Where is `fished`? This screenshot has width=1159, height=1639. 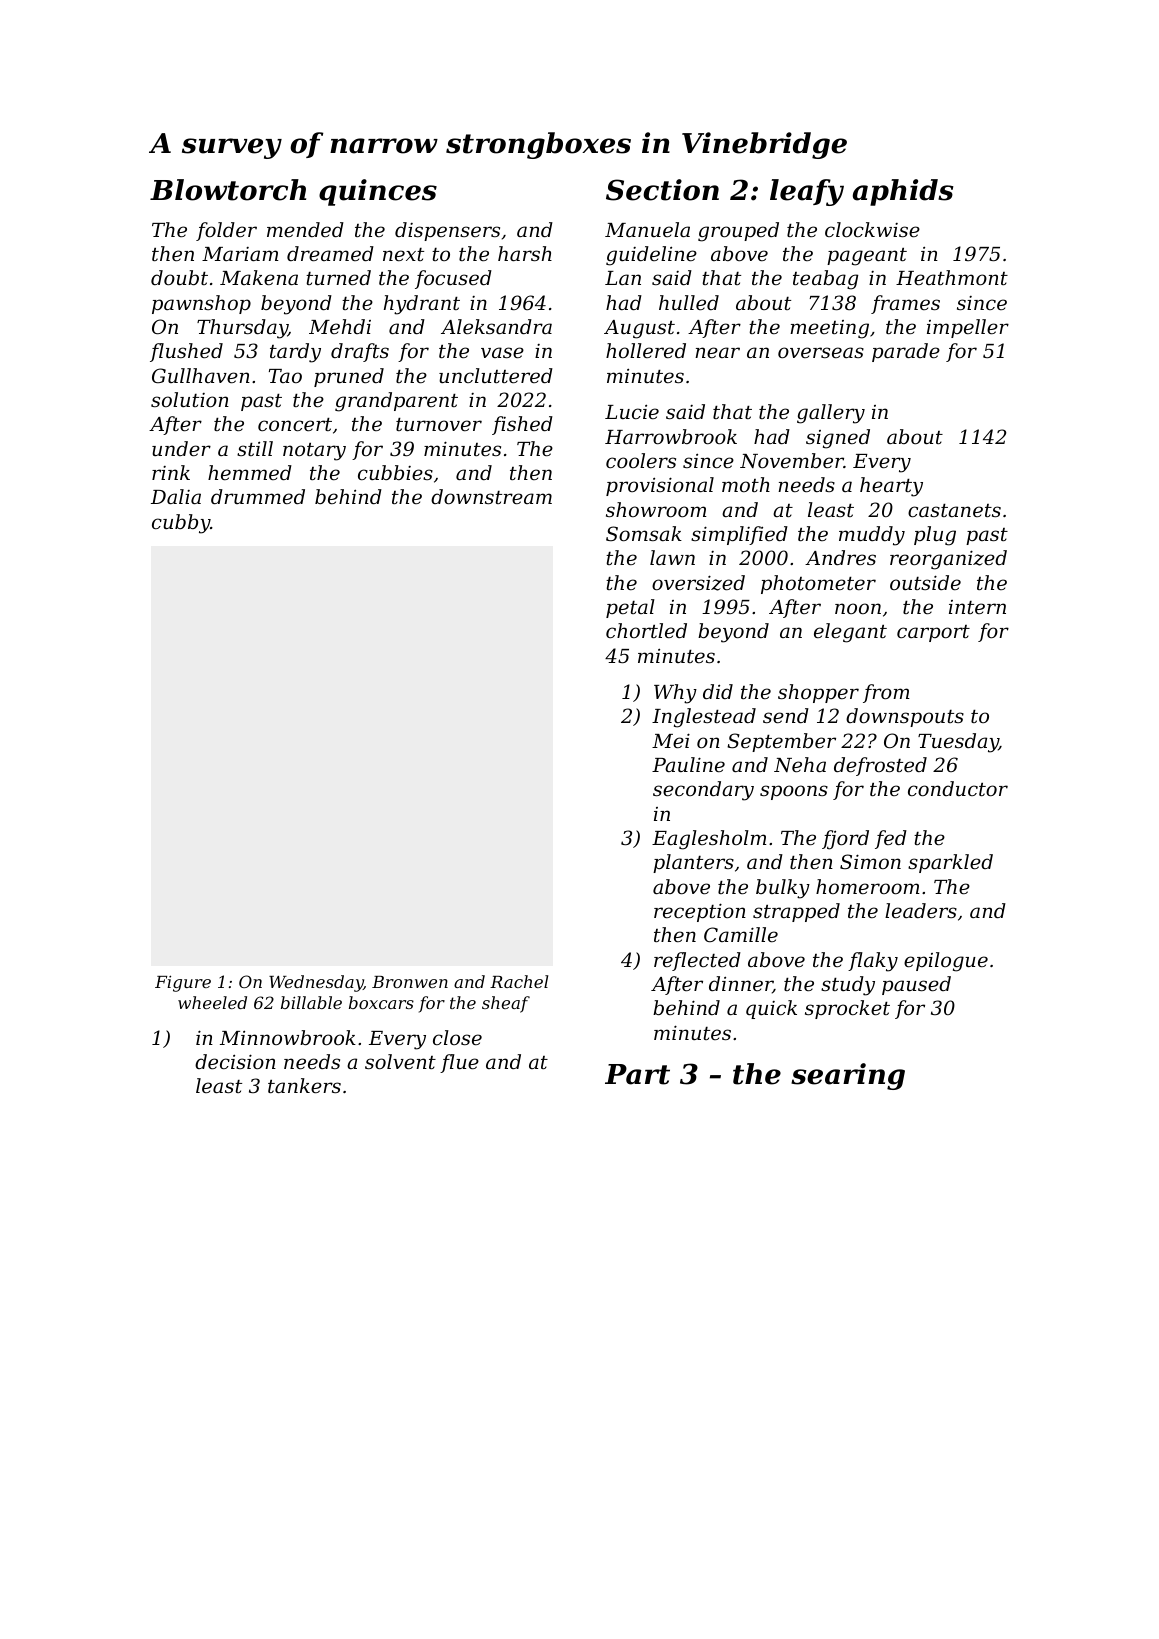 fished is located at coordinates (522, 425).
